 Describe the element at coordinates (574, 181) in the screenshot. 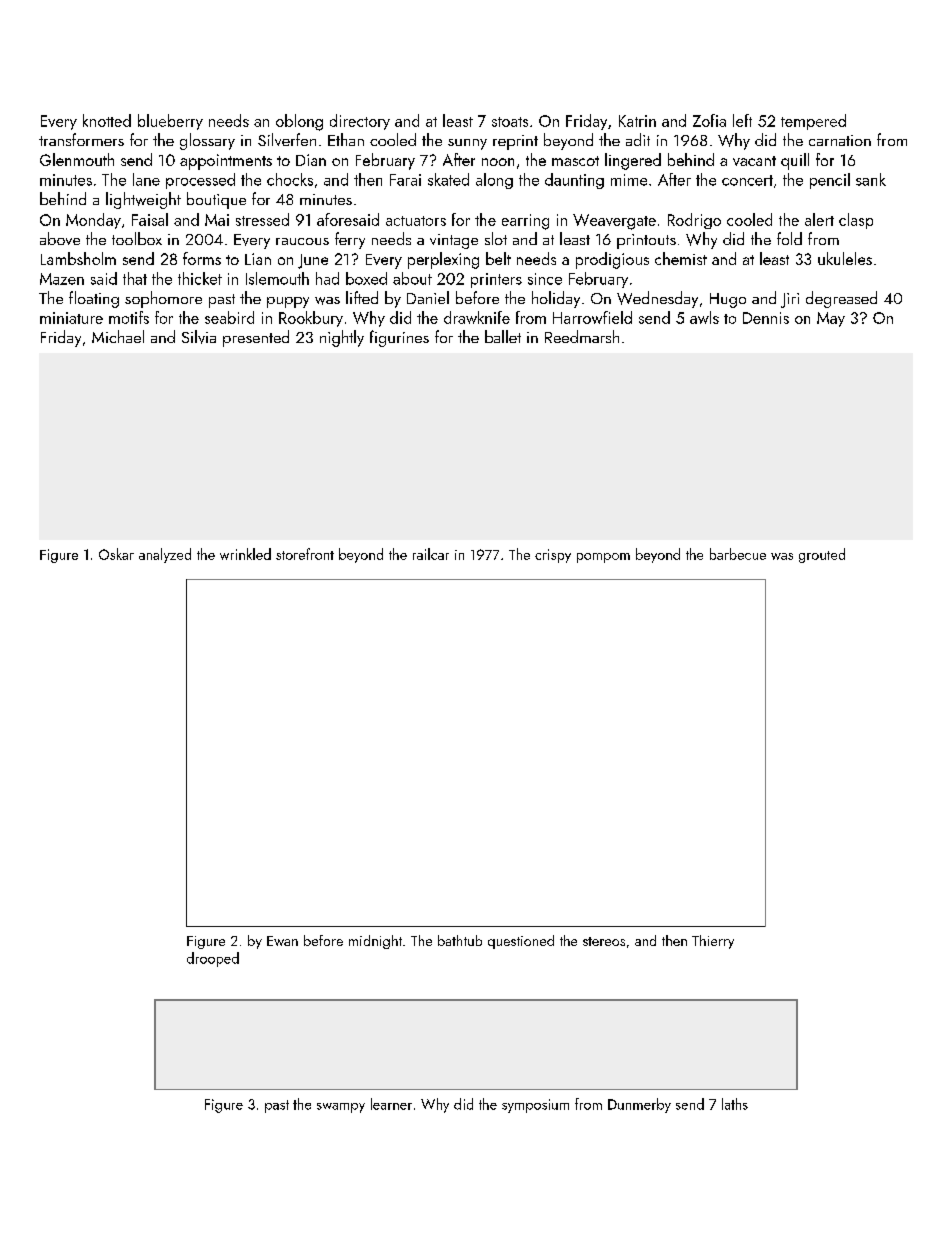

I see `daunting` at that location.
